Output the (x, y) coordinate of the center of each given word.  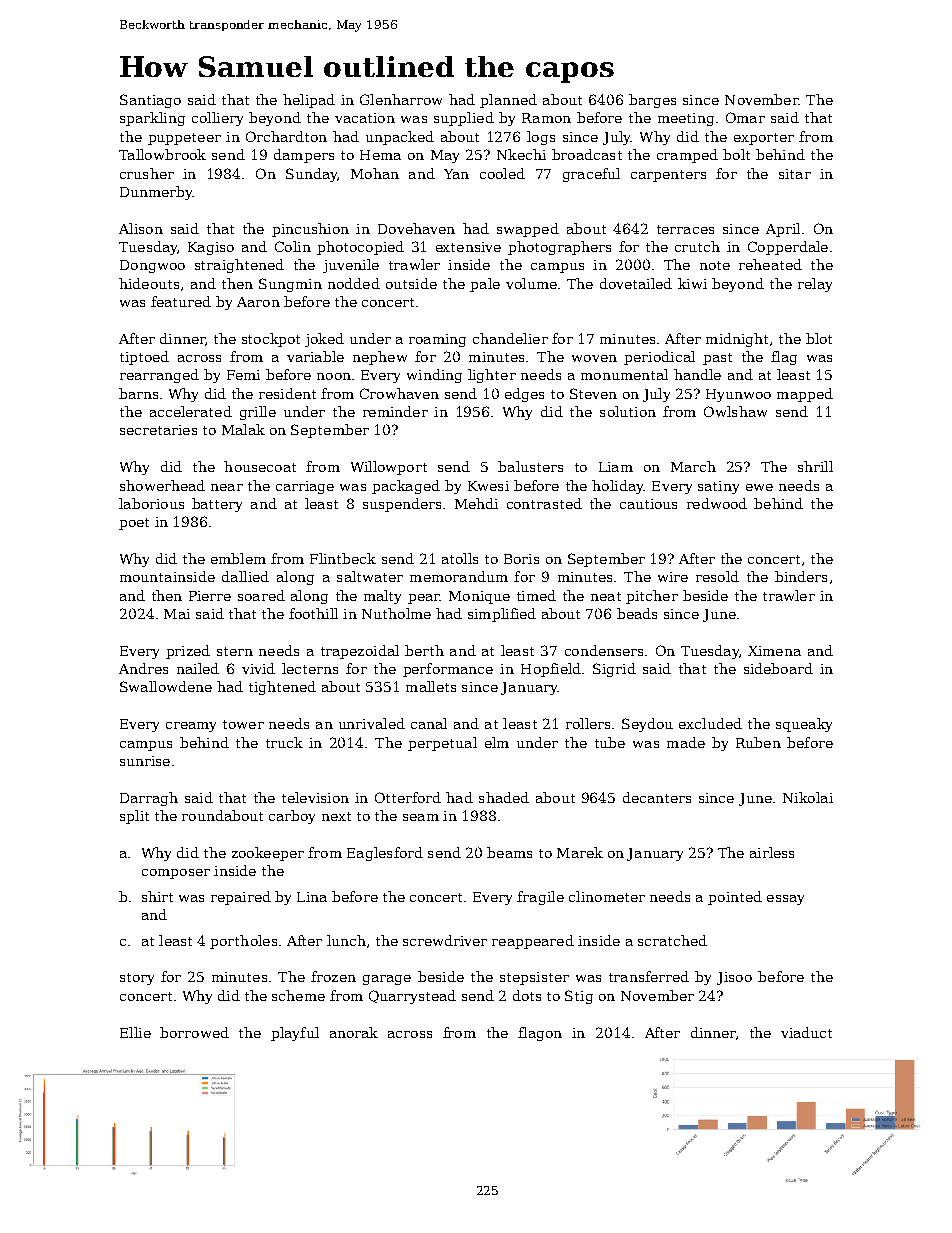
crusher (147, 173)
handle (697, 374)
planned (508, 101)
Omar (745, 117)
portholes (243, 942)
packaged (406, 487)
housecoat (260, 466)
